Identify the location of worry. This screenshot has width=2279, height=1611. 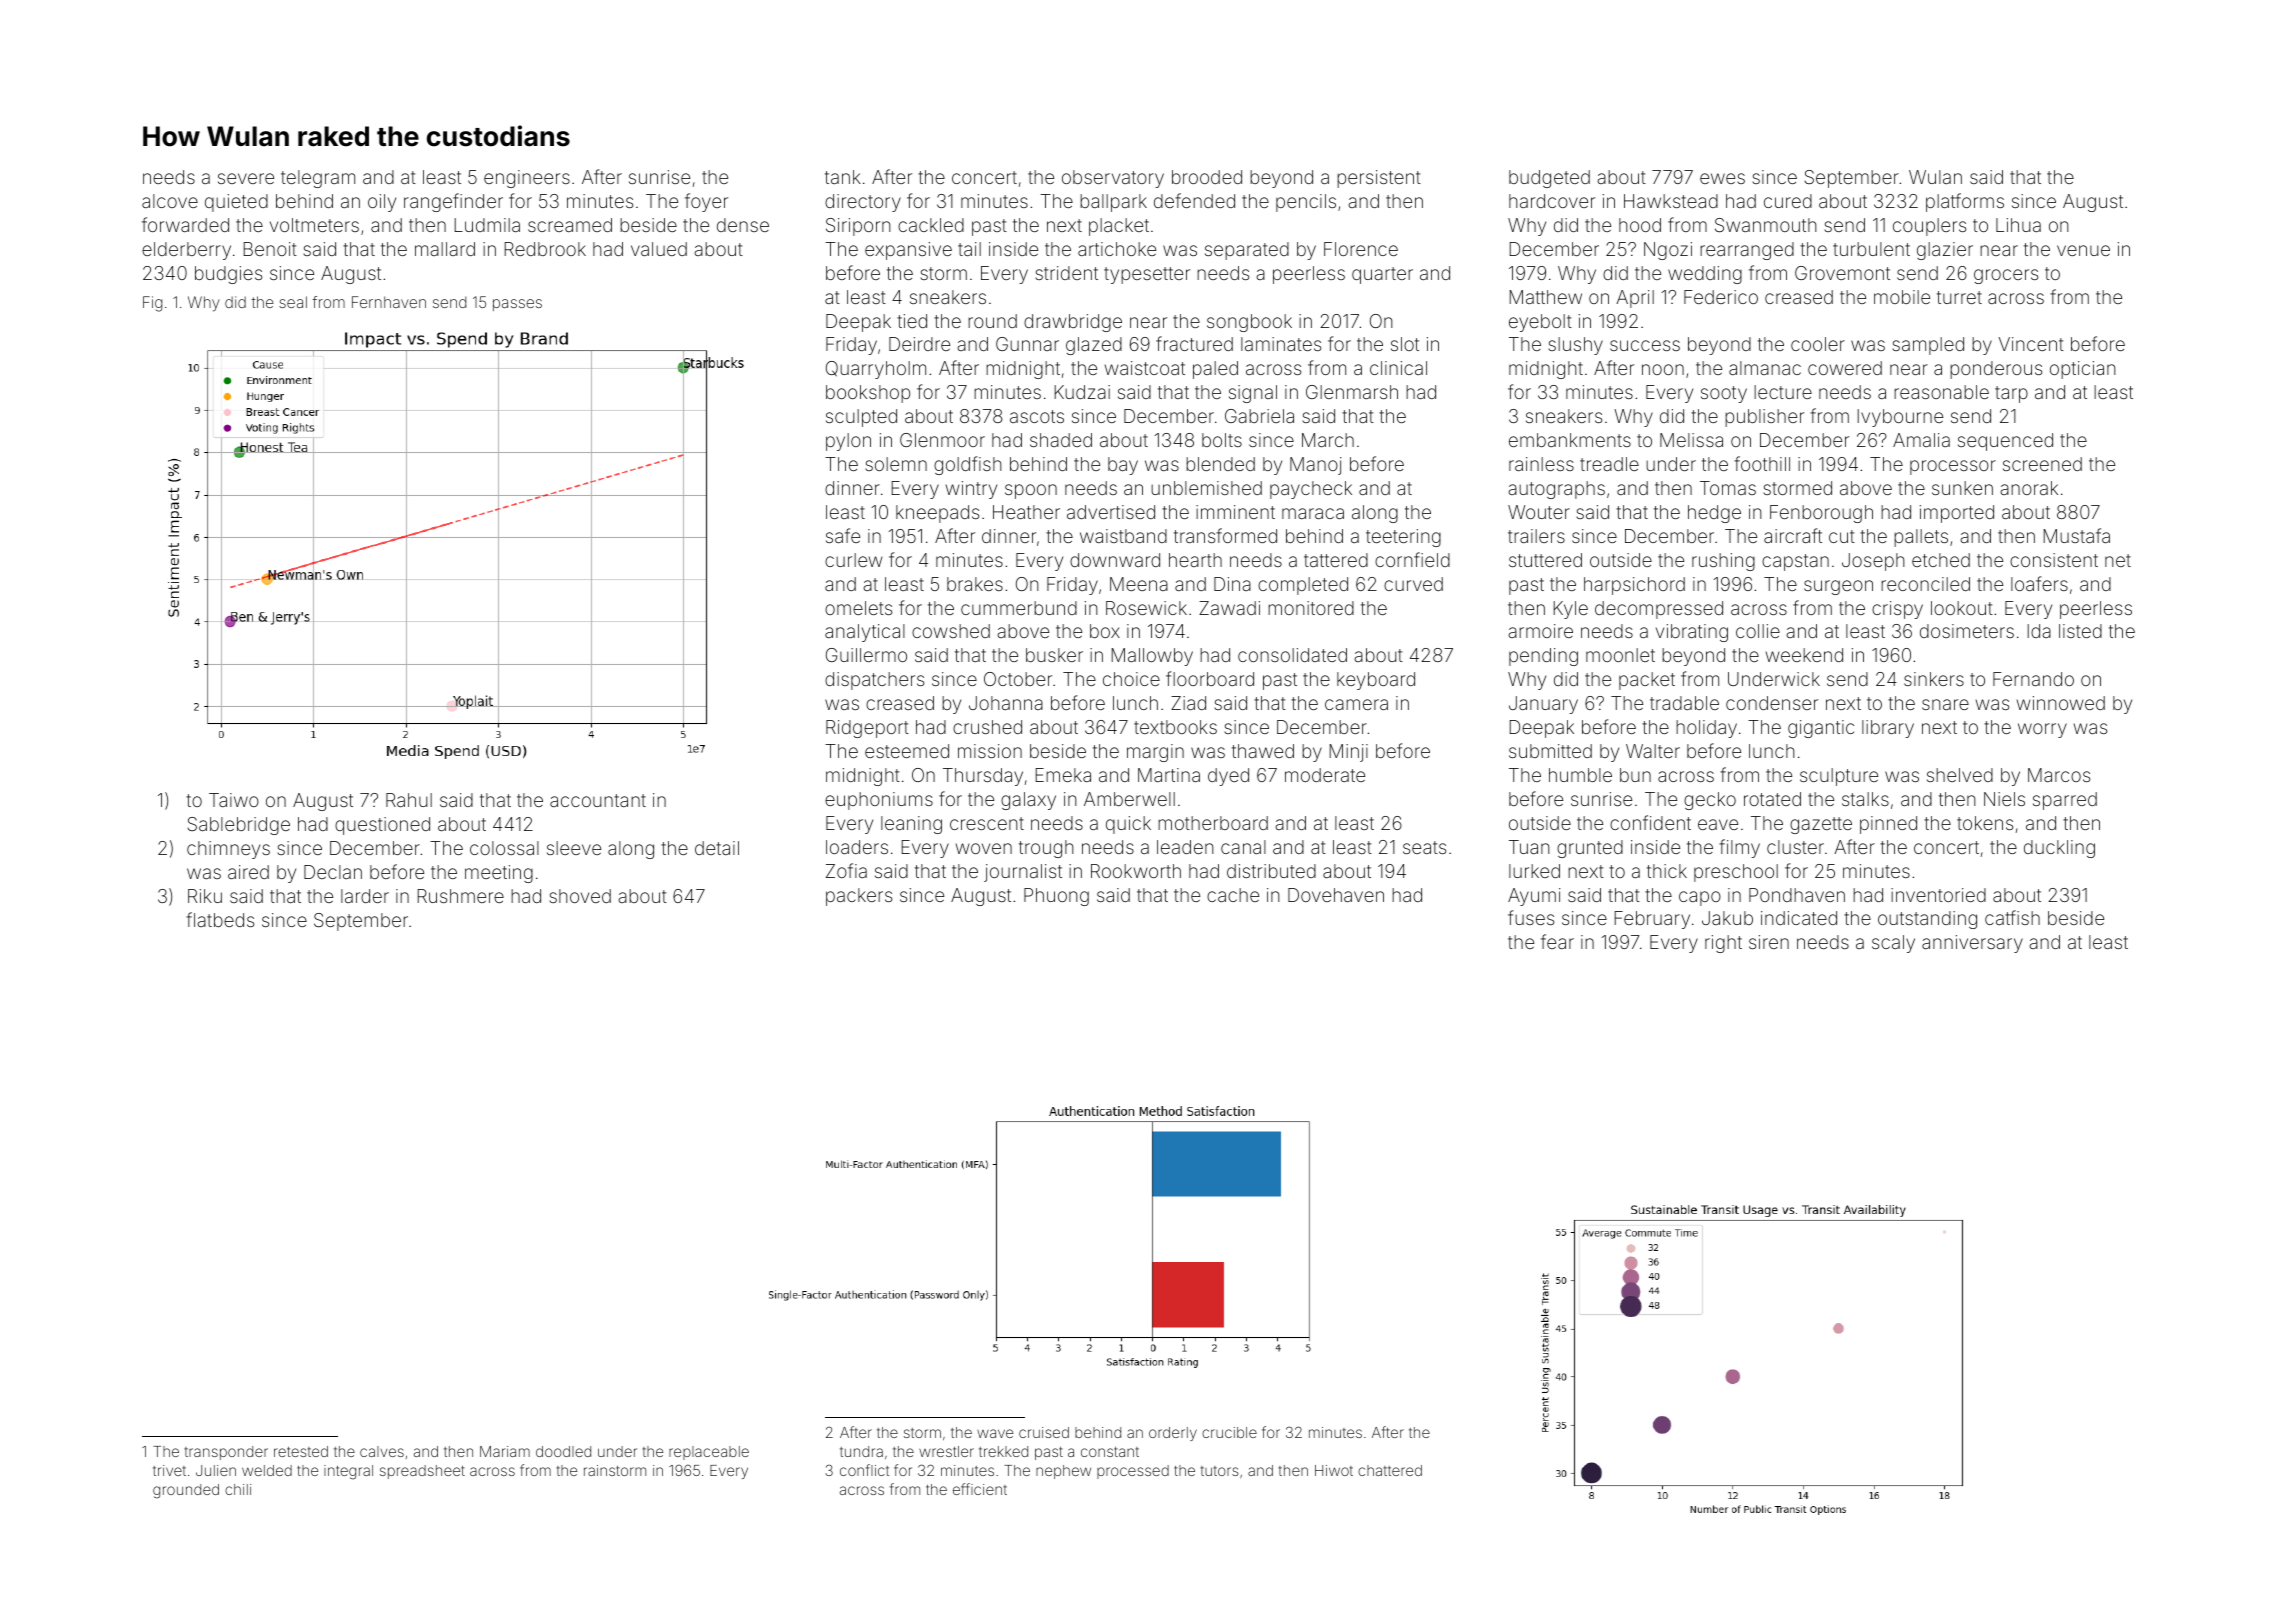
(2042, 730).
